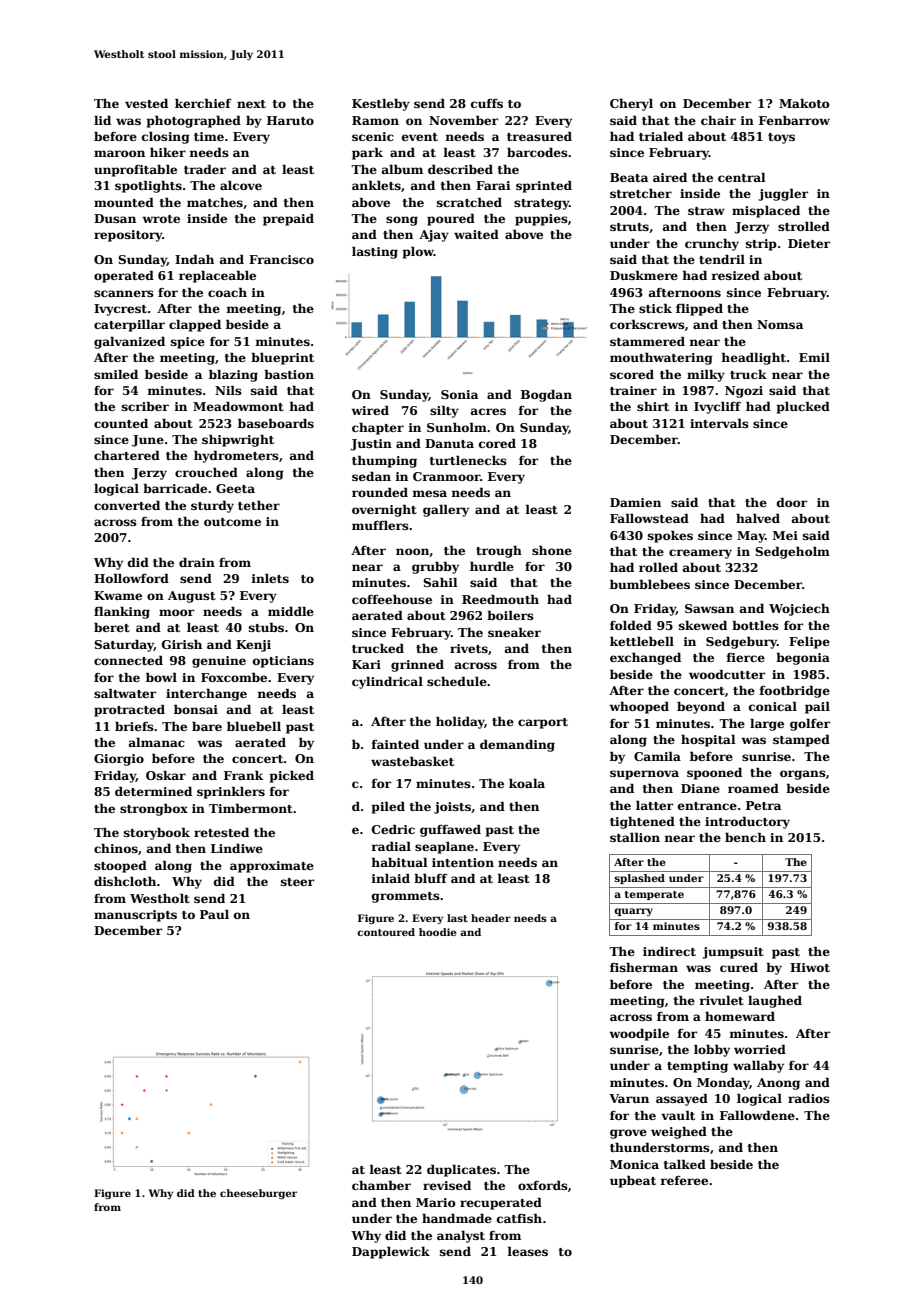 The height and width of the image is (1308, 924). I want to click on anklets, so click(376, 185).
